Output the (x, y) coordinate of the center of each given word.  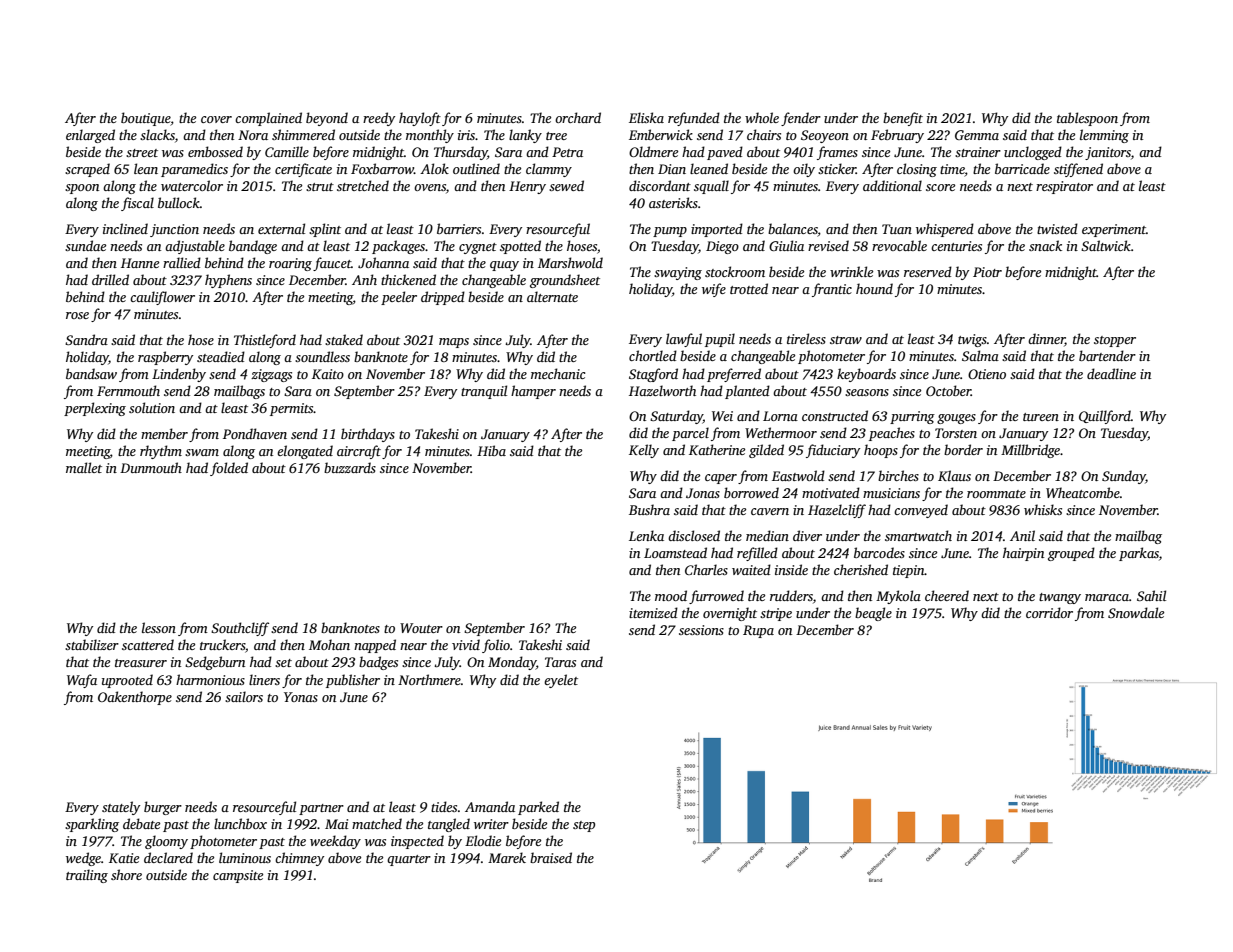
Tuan (897, 229)
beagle (873, 614)
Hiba (491, 450)
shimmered (303, 134)
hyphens (228, 281)
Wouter (421, 628)
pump (670, 232)
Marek (507, 857)
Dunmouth (151, 467)
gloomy (166, 842)
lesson (159, 627)
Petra (567, 152)
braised (551, 857)
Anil (1022, 535)
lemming (1104, 136)
